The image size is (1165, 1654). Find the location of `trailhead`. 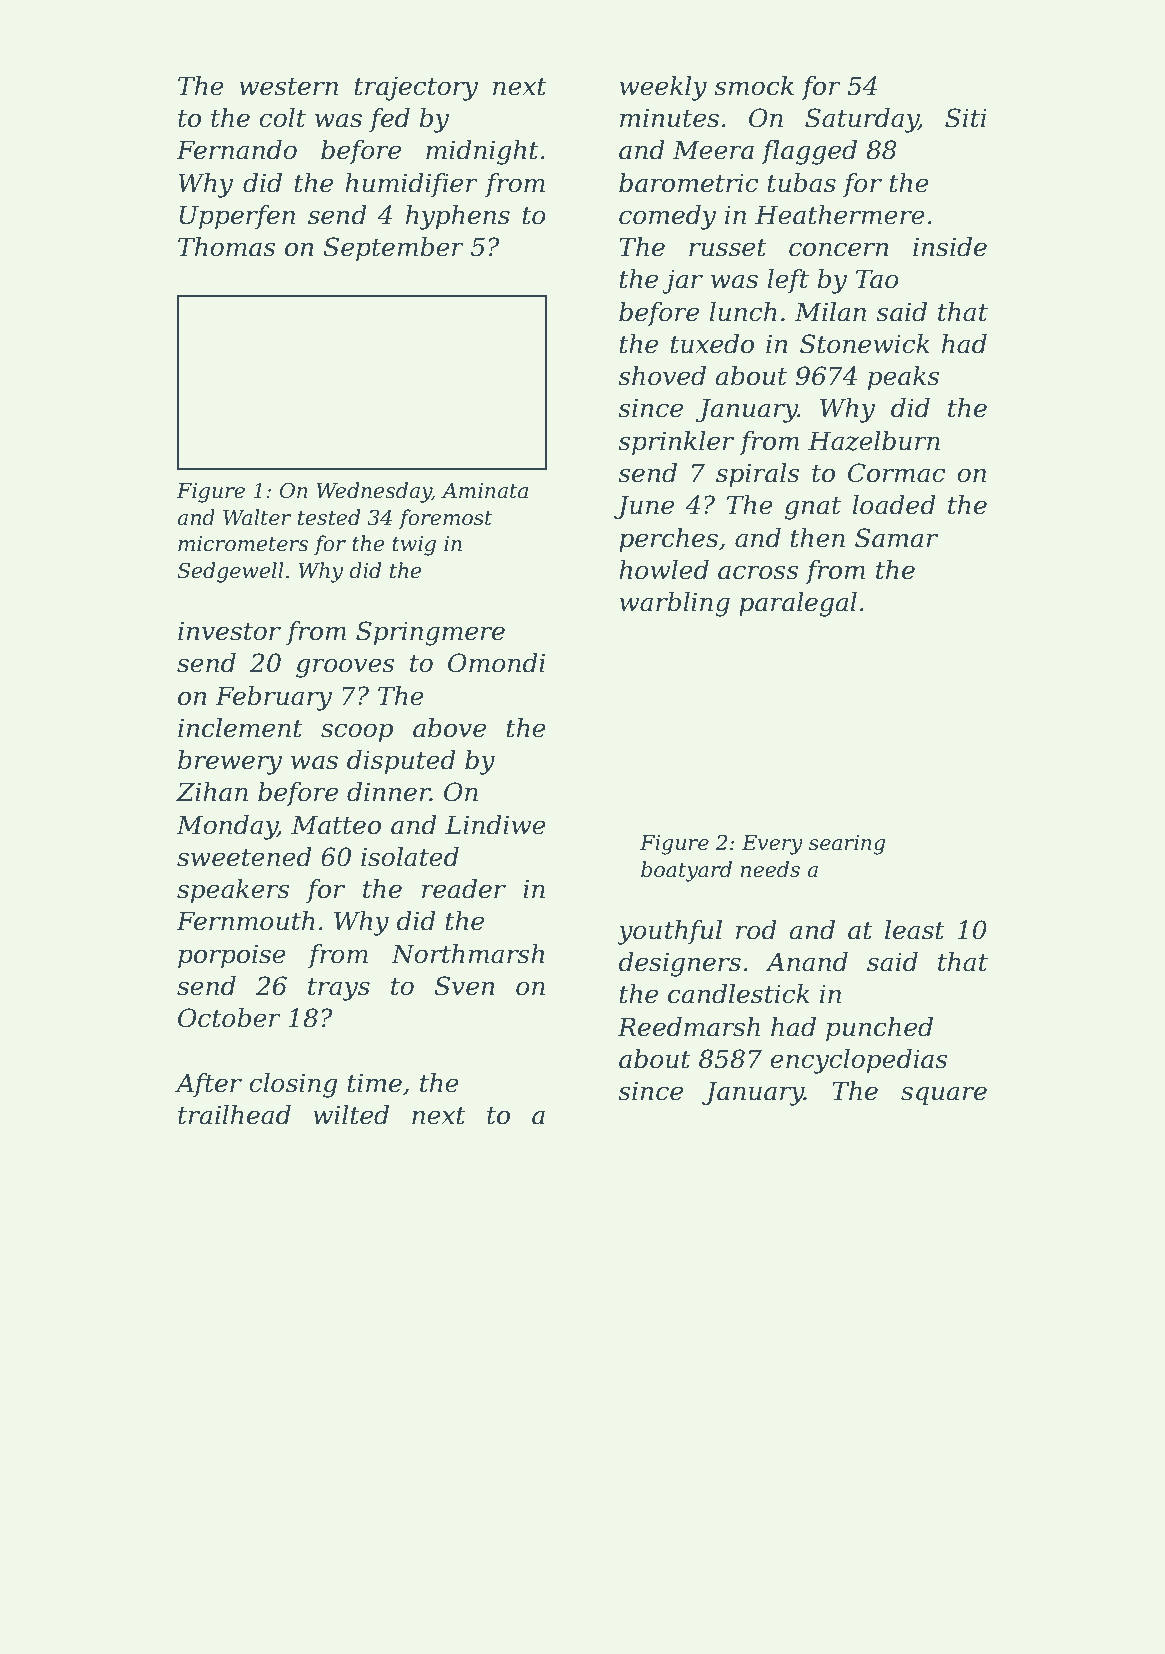

trailhead is located at coordinates (234, 1115).
